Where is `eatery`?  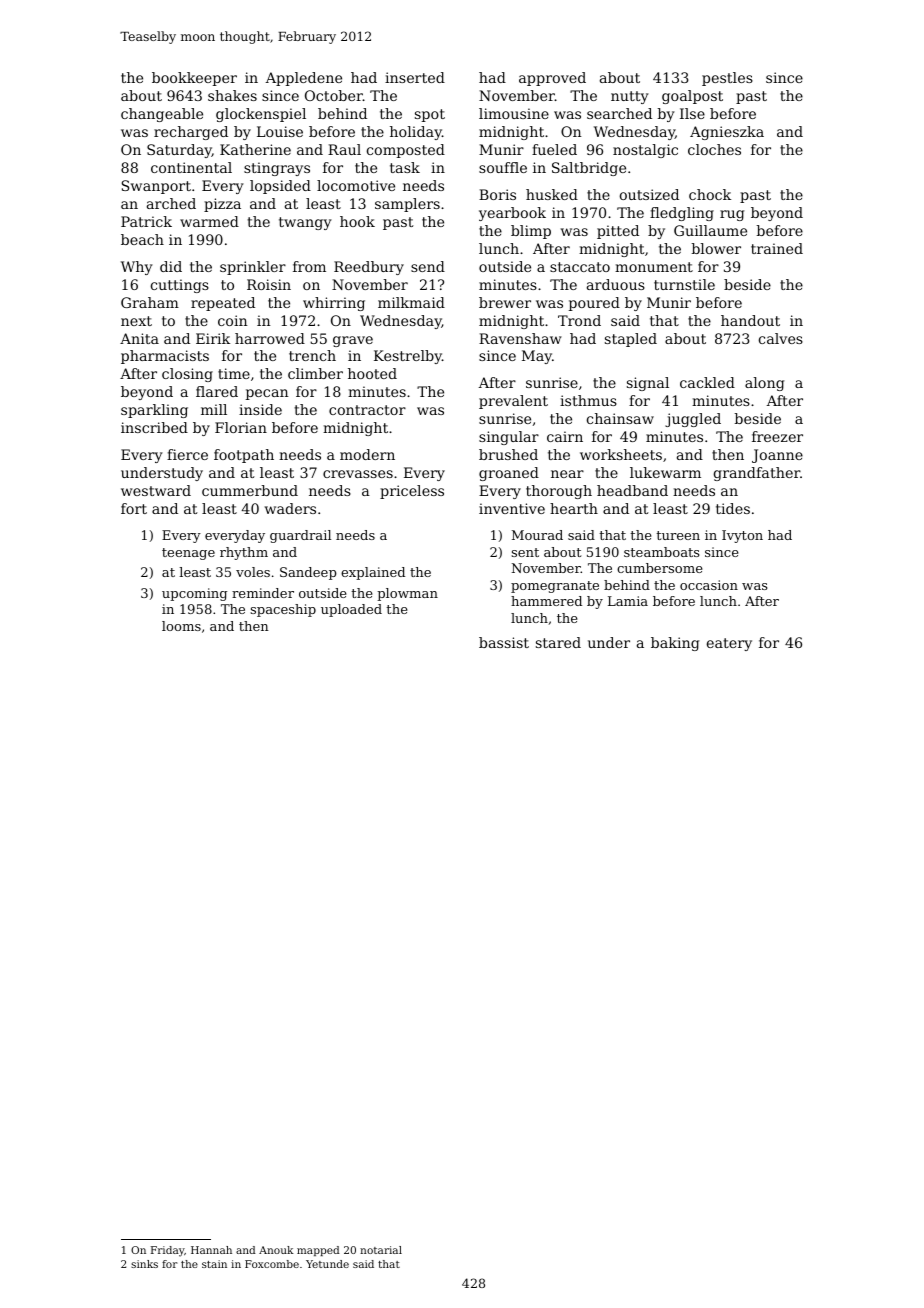 eatery is located at coordinates (729, 644).
